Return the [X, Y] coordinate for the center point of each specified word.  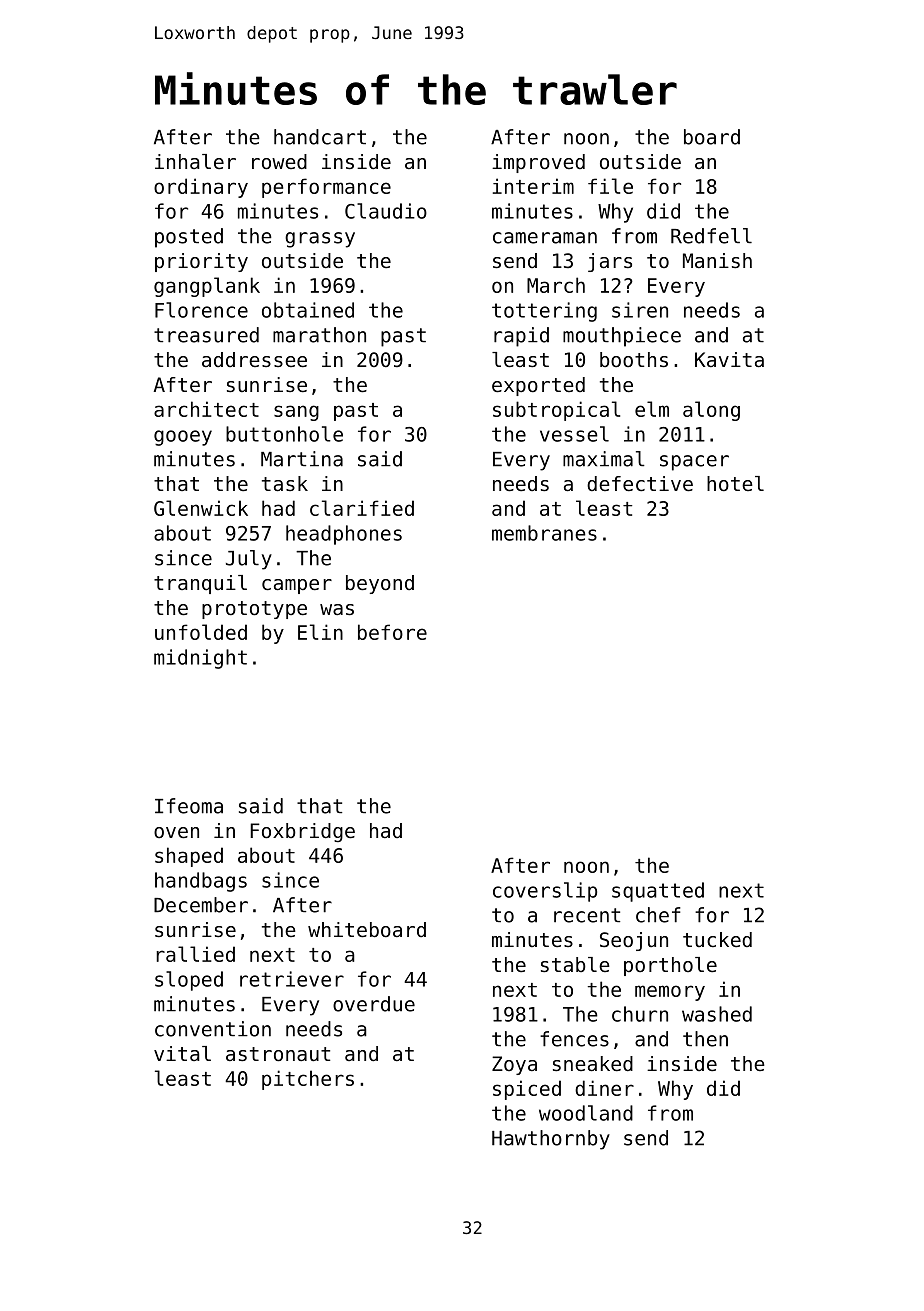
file [610, 186]
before [392, 632]
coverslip [545, 892]
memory [670, 993]
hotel [735, 484]
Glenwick [201, 508]
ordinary [201, 188]
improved [538, 163]
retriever [292, 979]
